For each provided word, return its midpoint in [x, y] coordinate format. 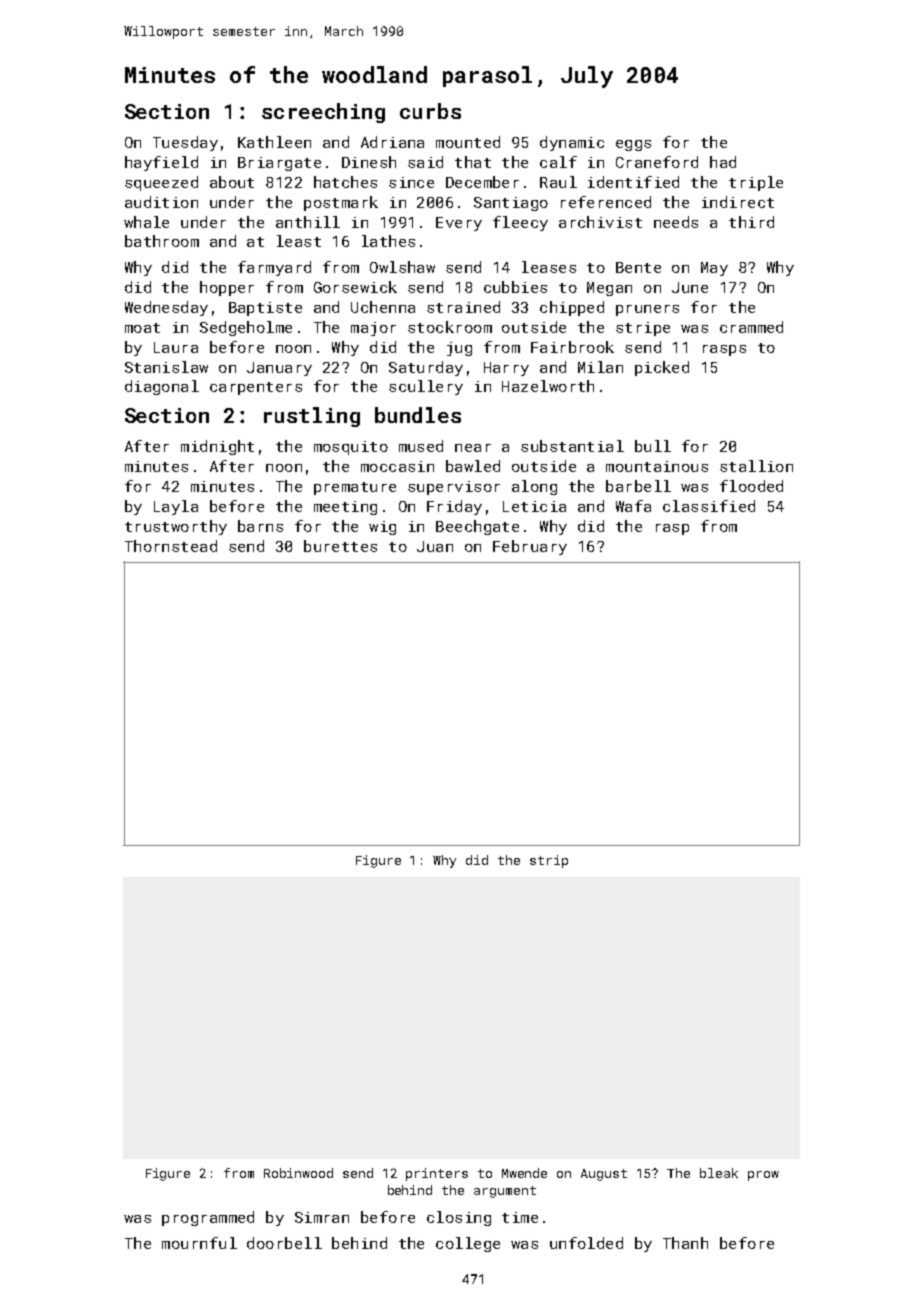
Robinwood [298, 1173]
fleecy [520, 223]
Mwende [524, 1173]
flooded [751, 486]
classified [709, 506]
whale [146, 222]
